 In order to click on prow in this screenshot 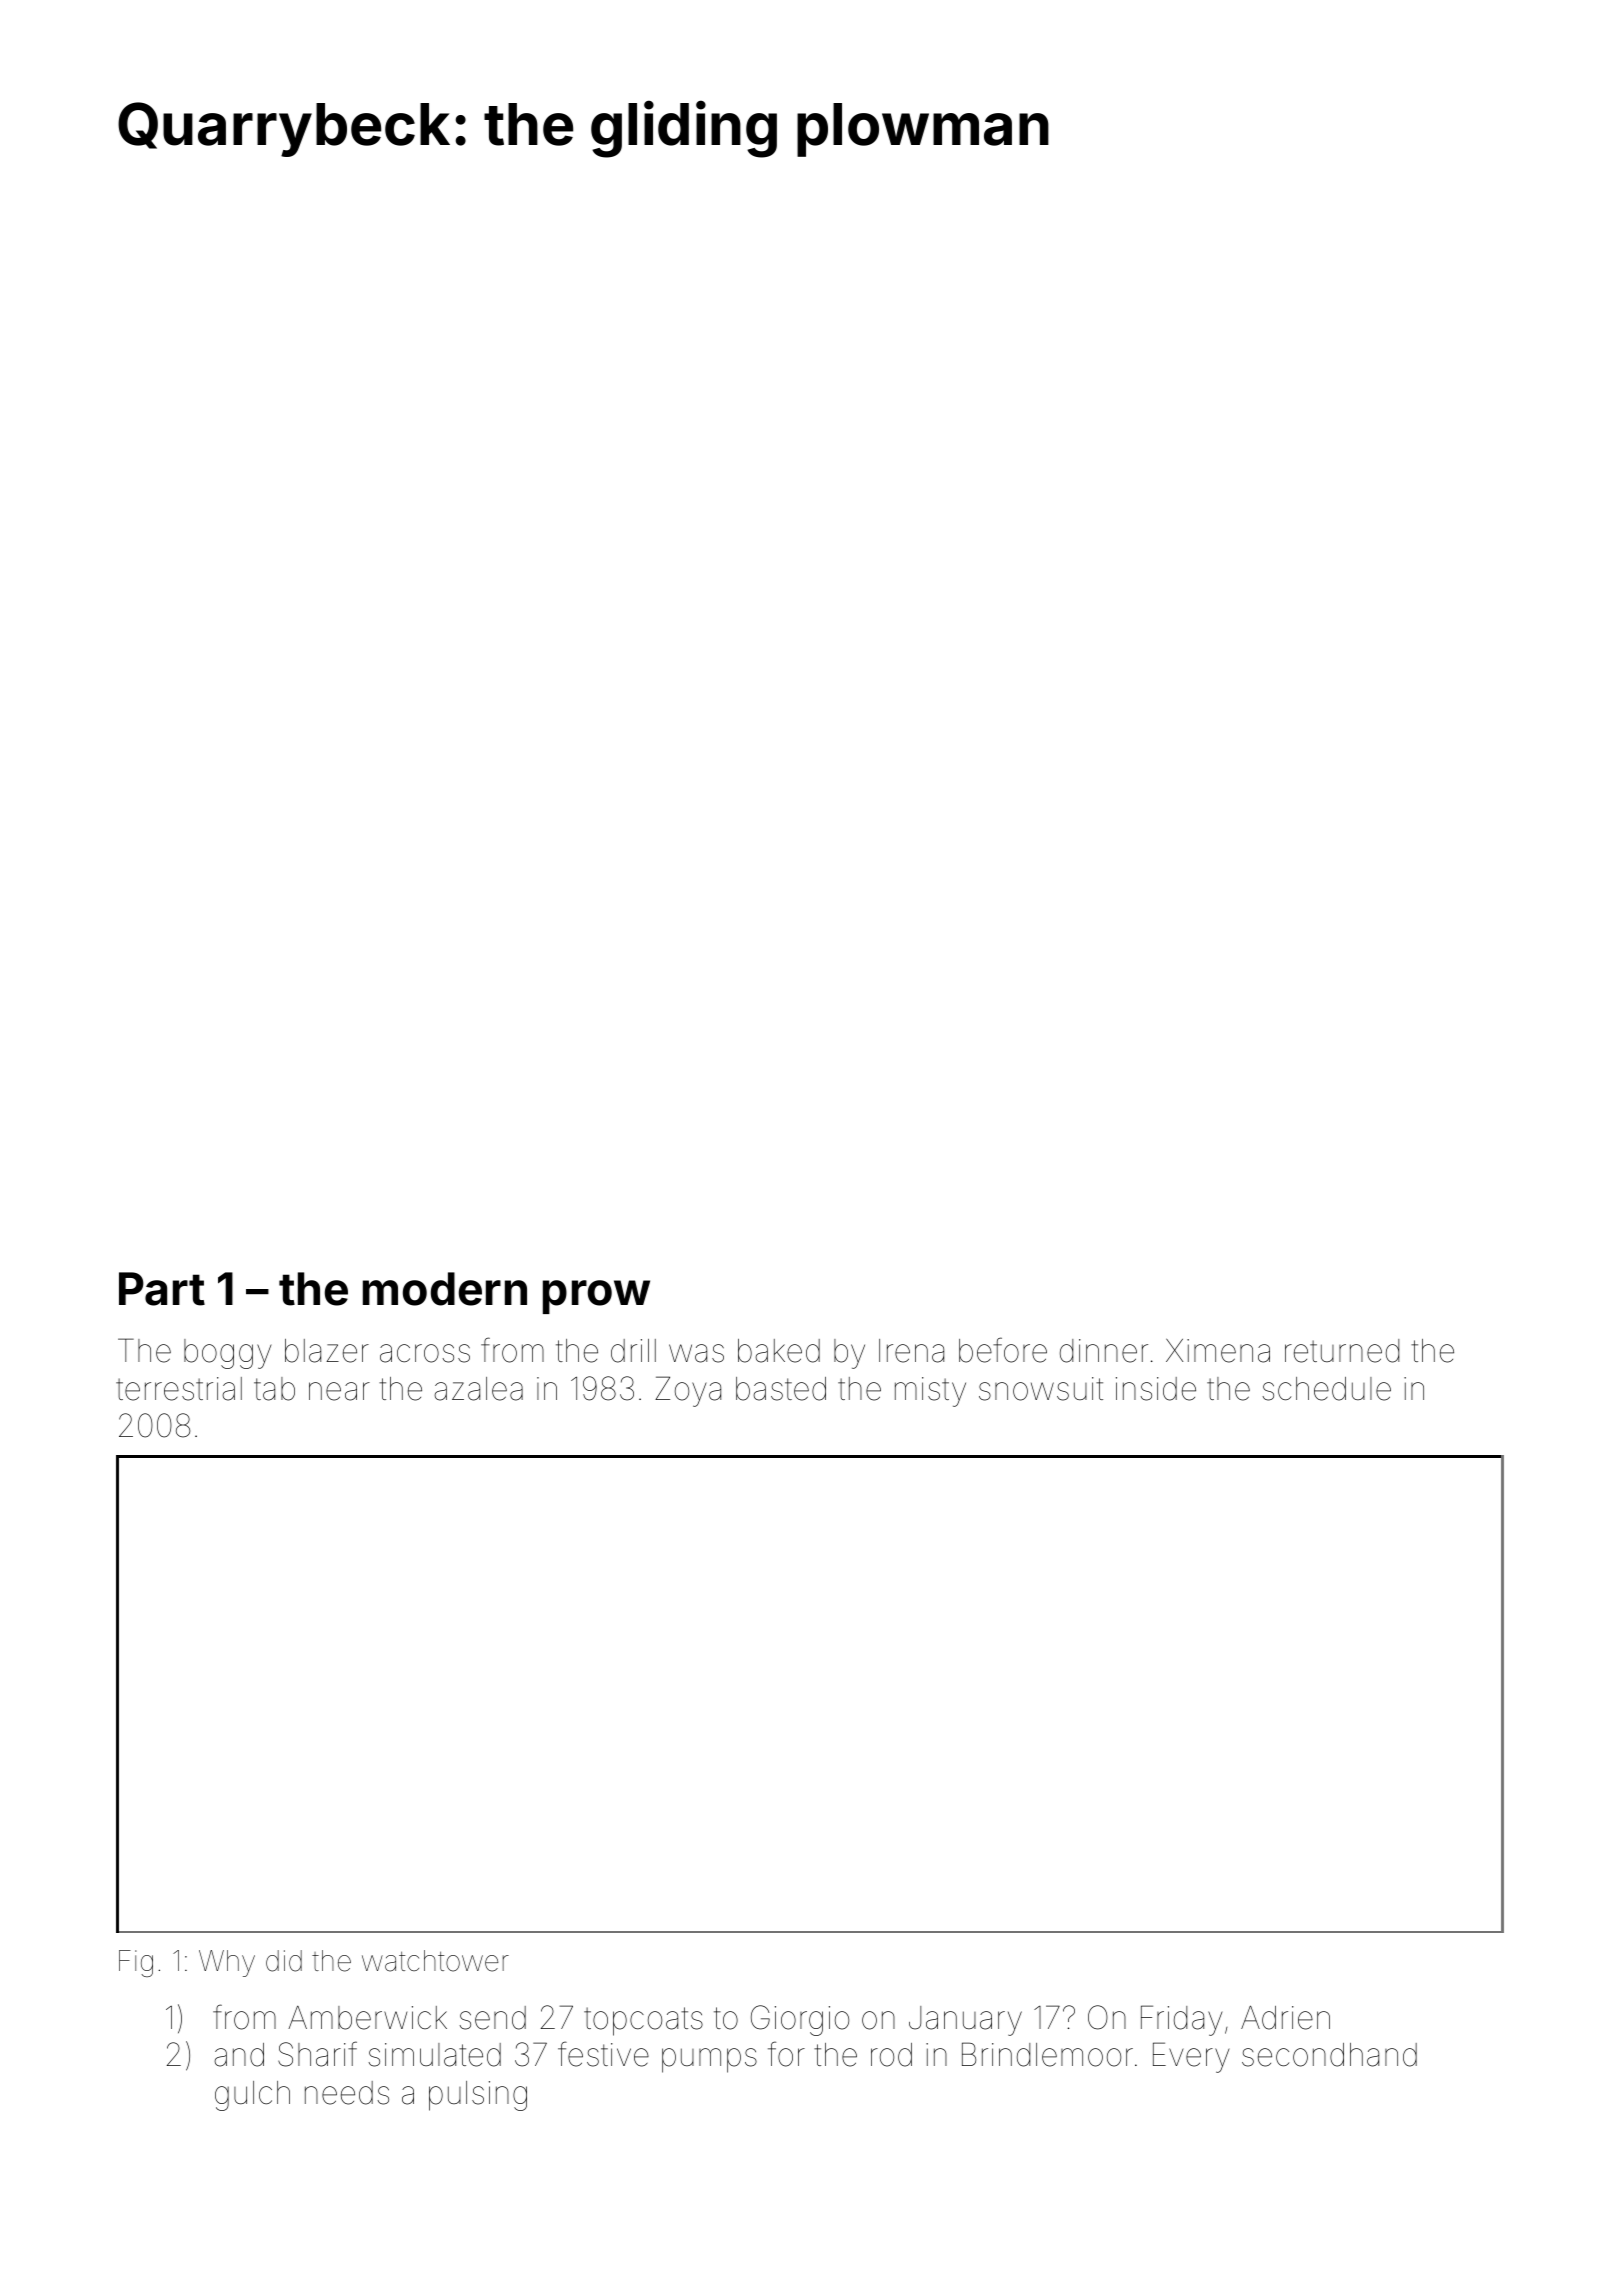, I will do `click(596, 1297)`.
